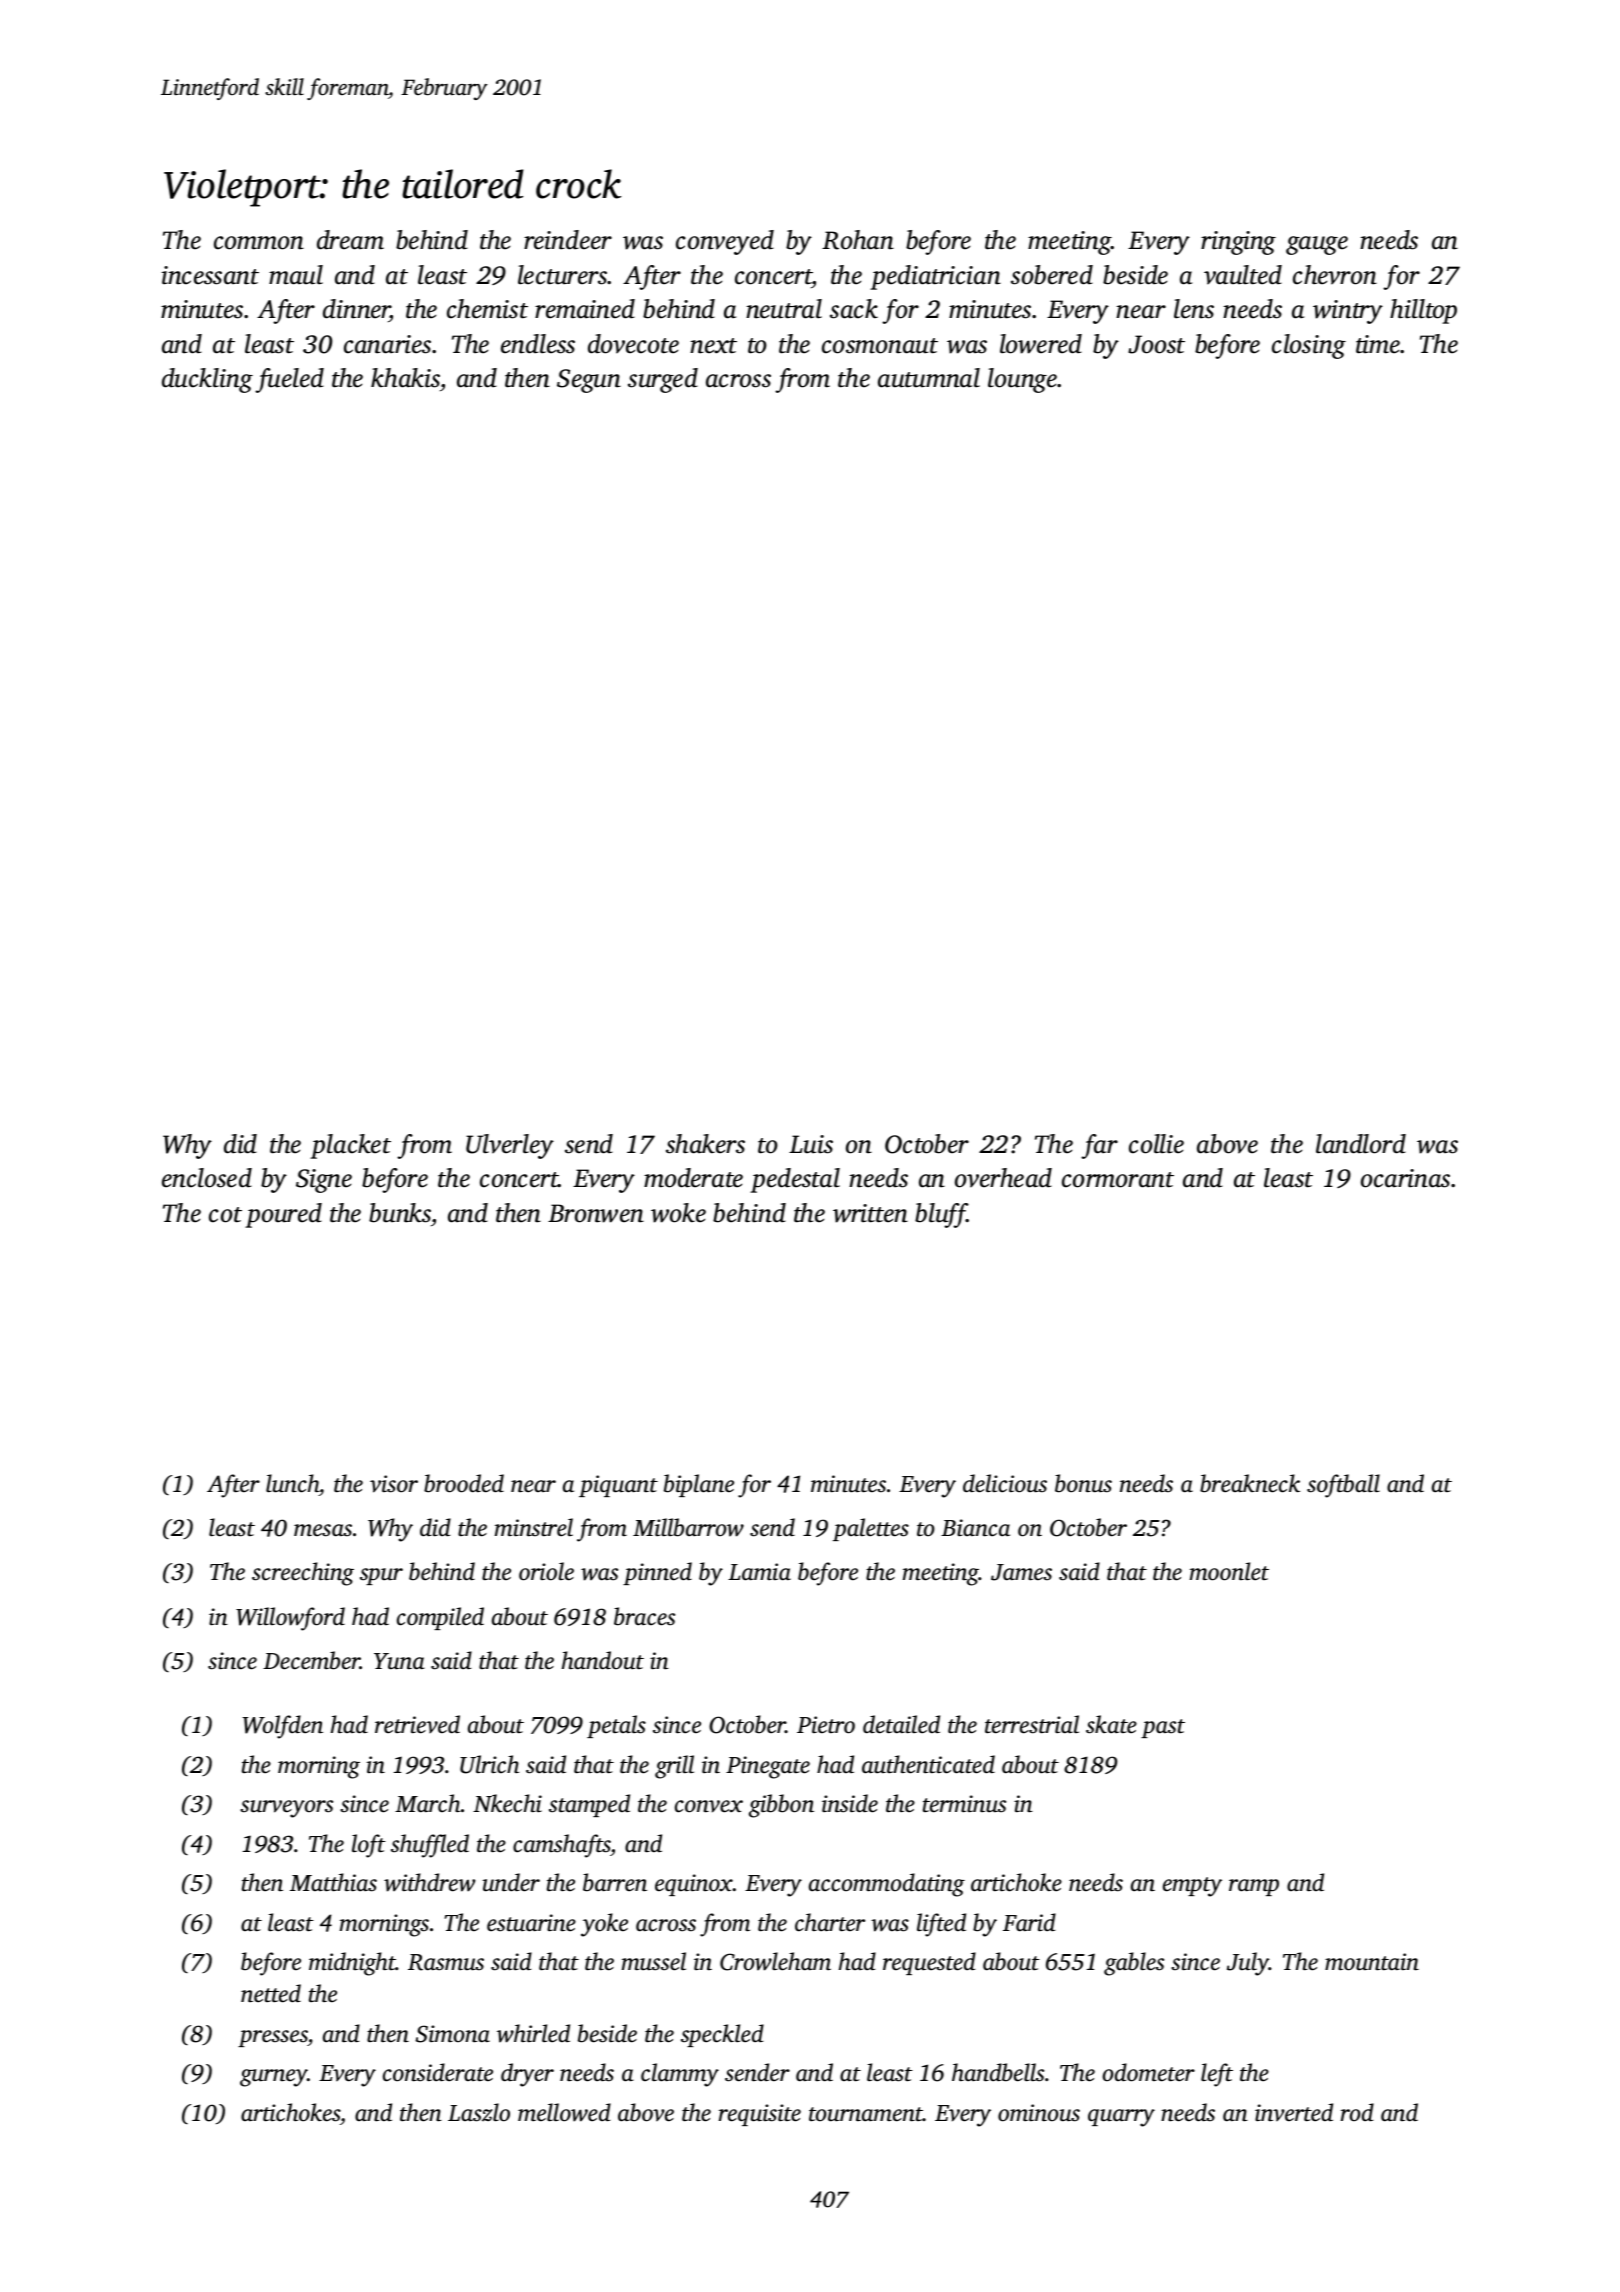 The image size is (1620, 2292). Describe the element at coordinates (589, 381) in the document. I see `Segun` at that location.
